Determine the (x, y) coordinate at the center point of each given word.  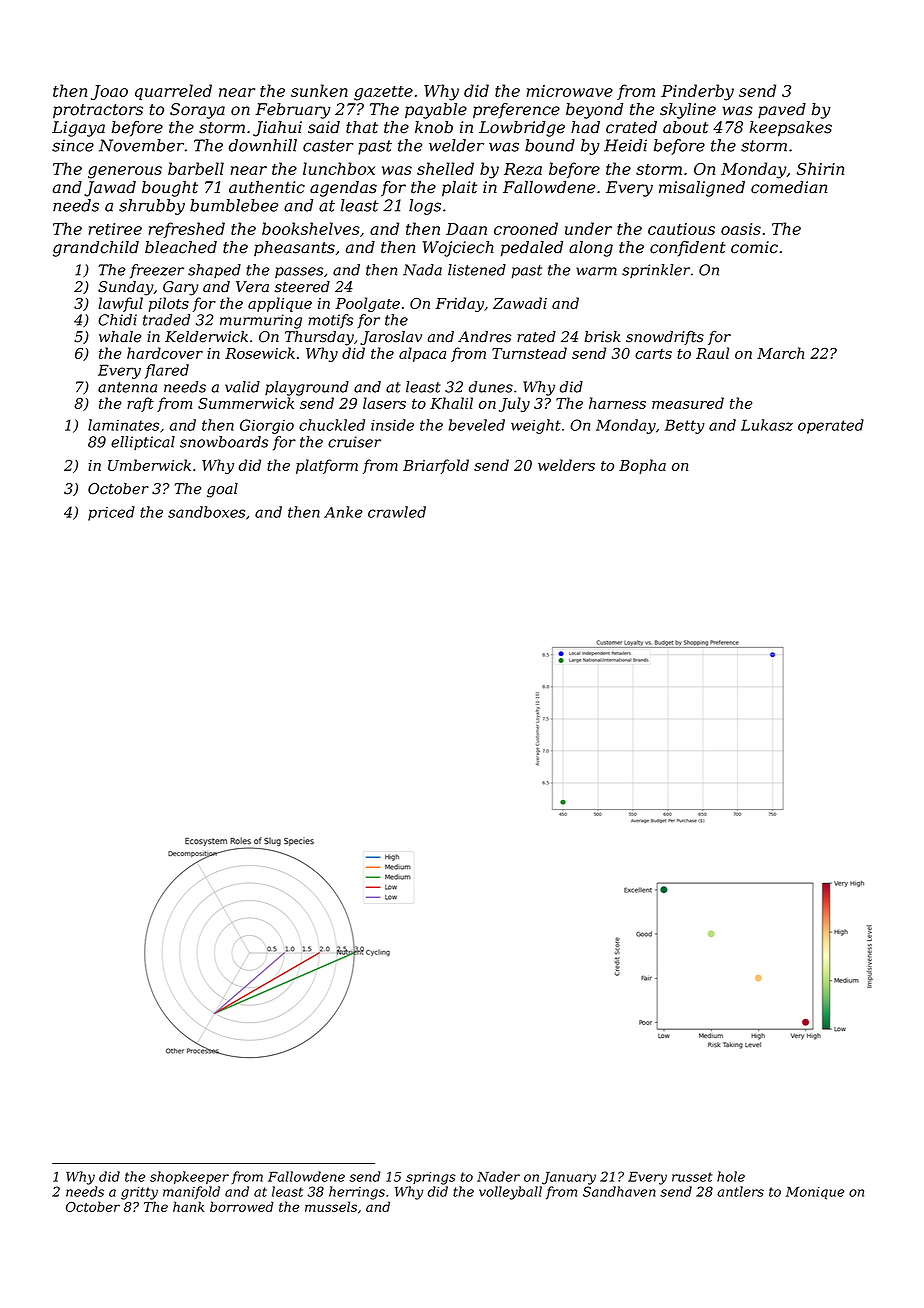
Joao (109, 92)
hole (731, 1176)
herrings (357, 1193)
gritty (139, 1193)
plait (459, 189)
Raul (712, 353)
